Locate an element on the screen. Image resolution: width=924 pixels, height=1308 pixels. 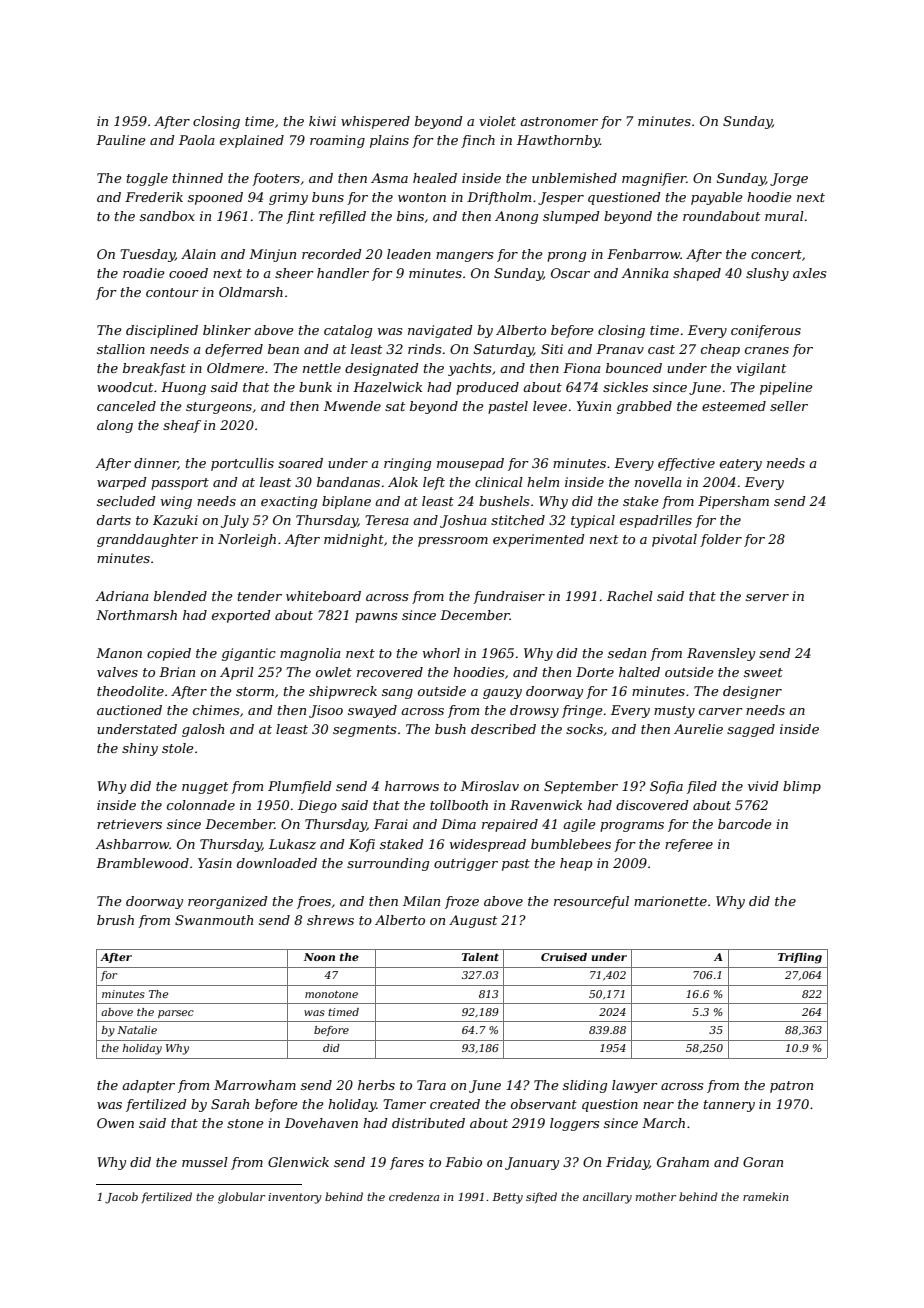
pressroom is located at coordinates (453, 542).
